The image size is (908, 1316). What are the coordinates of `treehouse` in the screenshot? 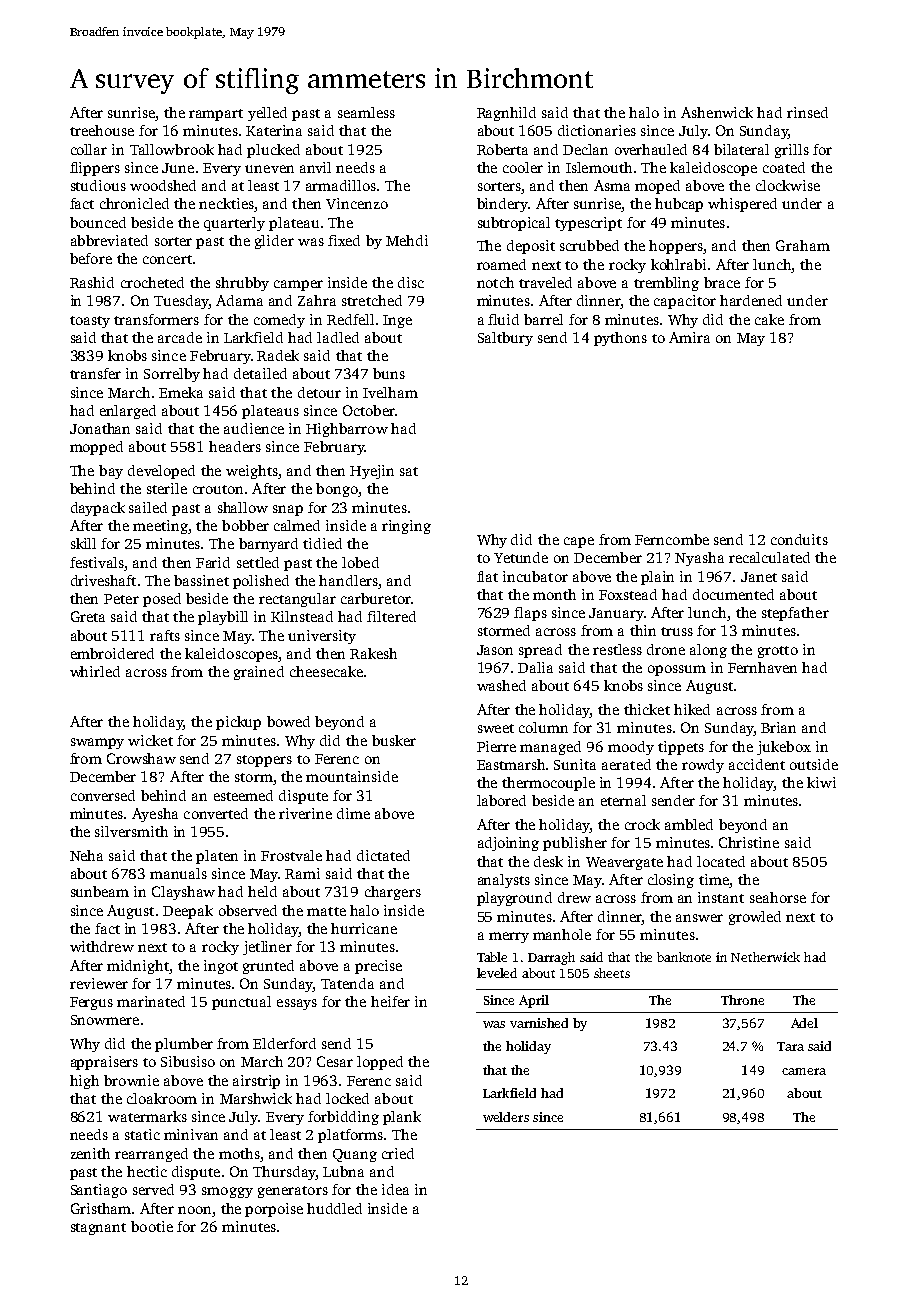 It's located at (102, 130).
